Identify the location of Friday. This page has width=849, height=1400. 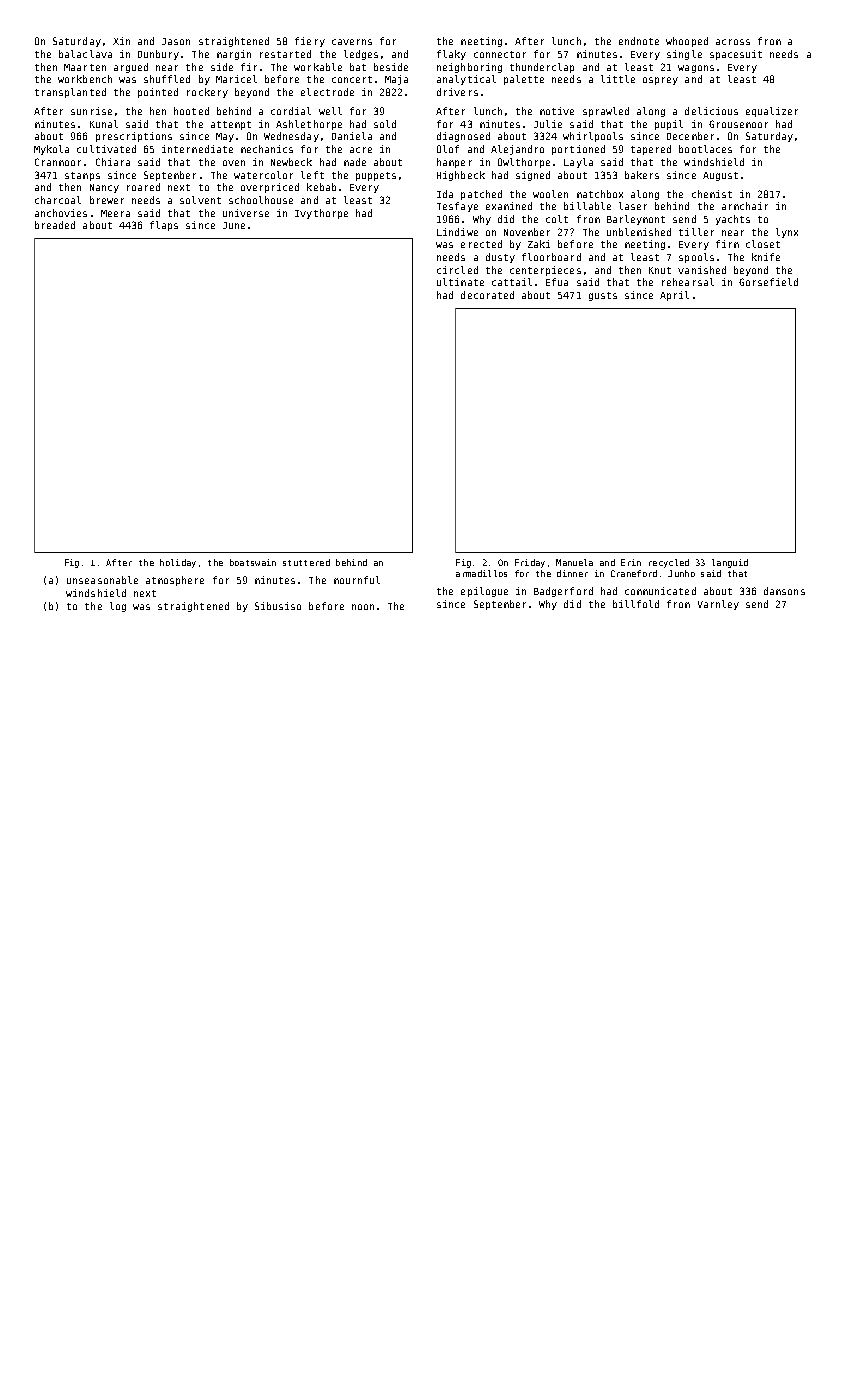
(530, 563).
